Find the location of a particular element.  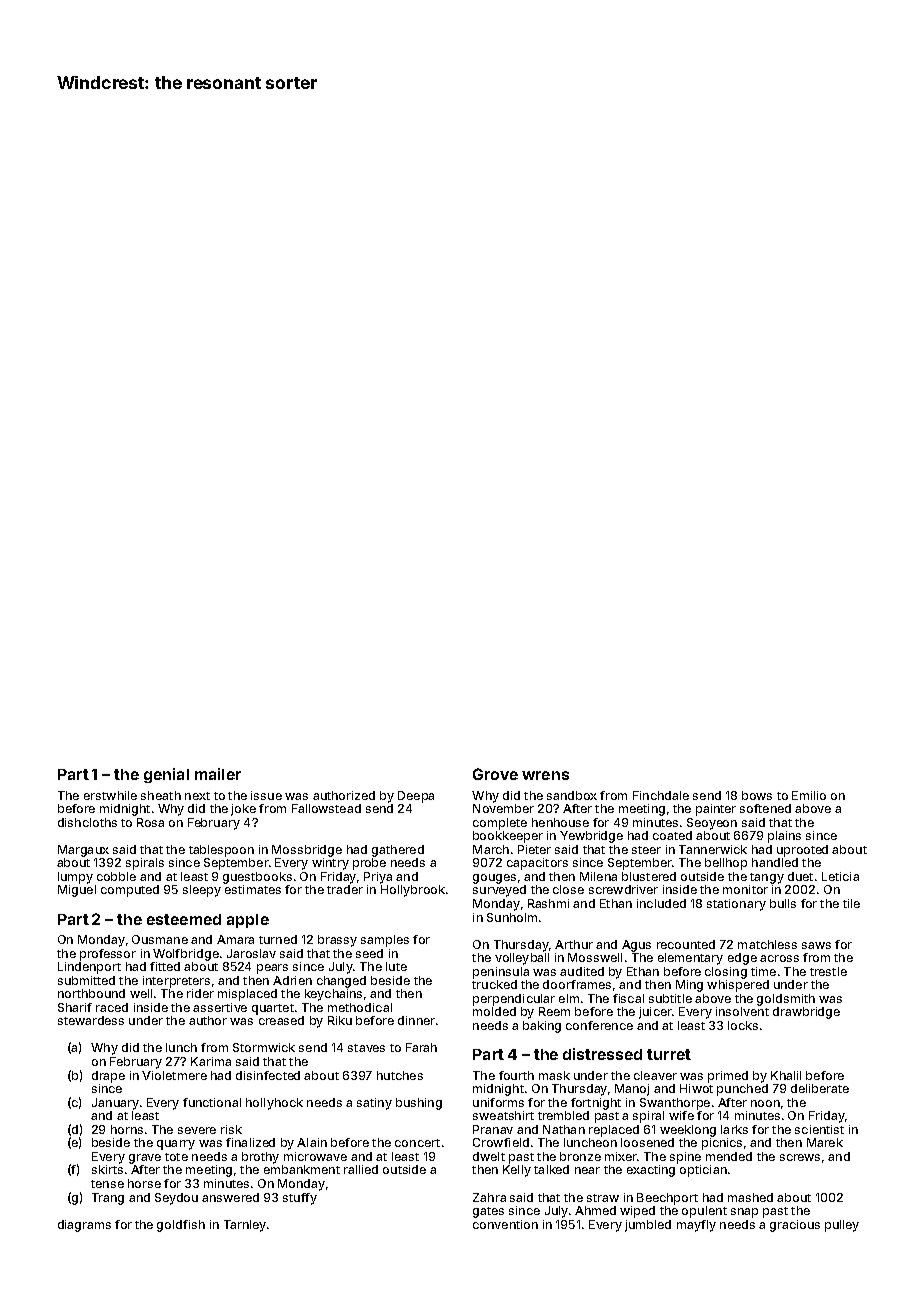

Deepa is located at coordinates (416, 797).
